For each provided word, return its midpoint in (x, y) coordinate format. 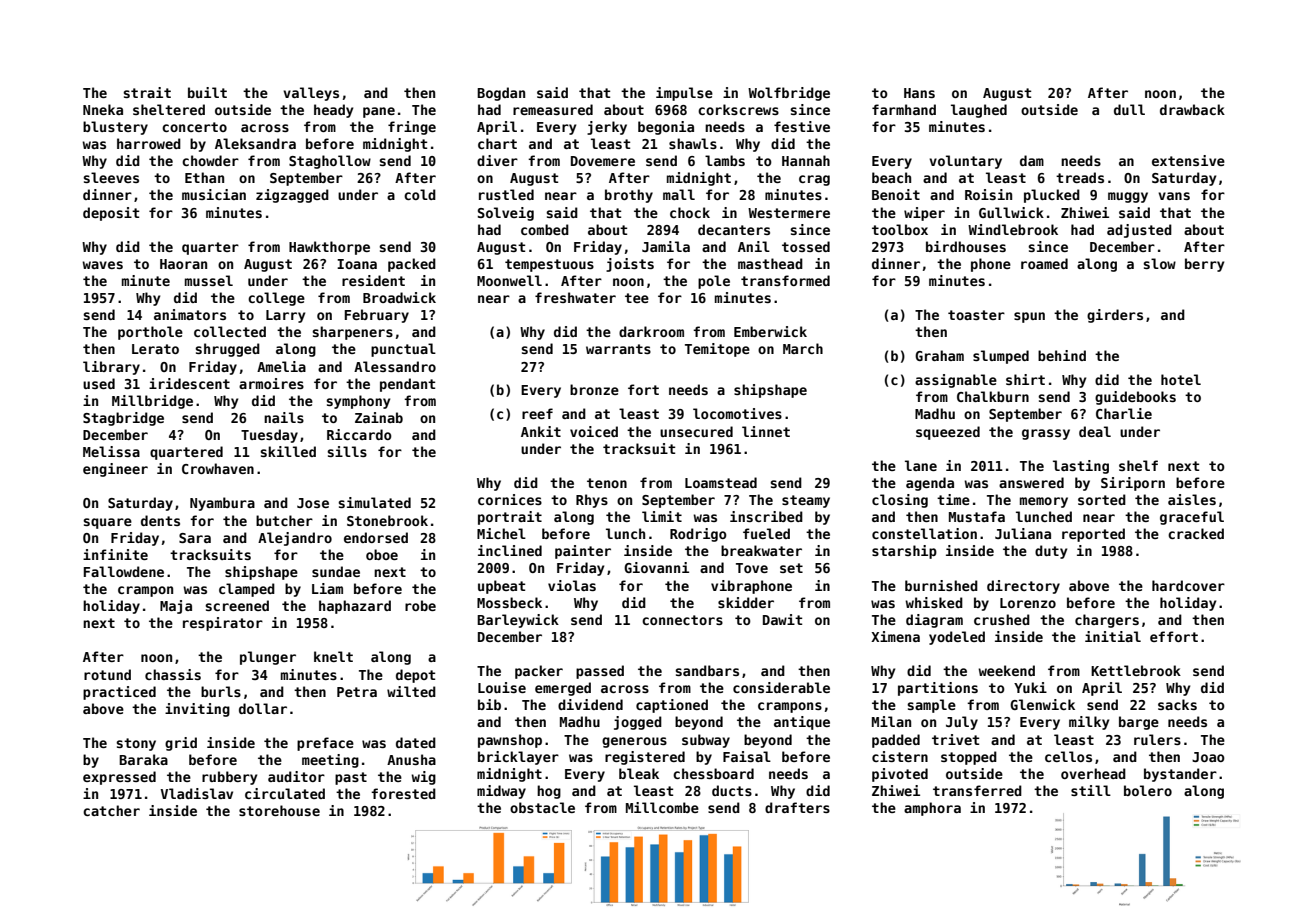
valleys (311, 94)
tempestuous (549, 265)
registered (645, 758)
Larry (285, 316)
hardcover (1188, 585)
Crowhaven (218, 468)
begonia (666, 128)
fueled (766, 533)
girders (1115, 316)
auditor (296, 776)
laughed (979, 111)
